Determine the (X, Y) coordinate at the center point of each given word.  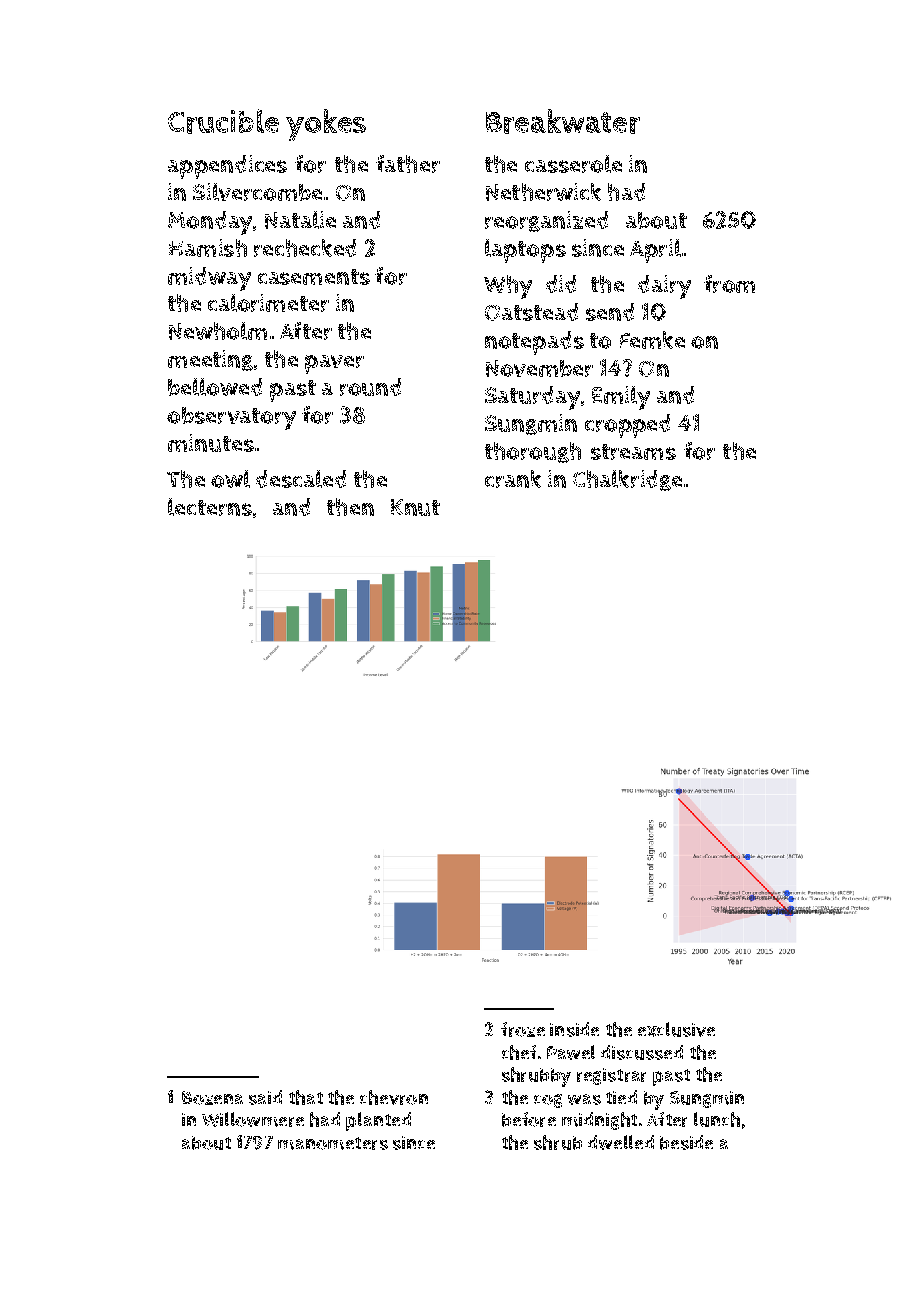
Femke (652, 340)
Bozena (212, 1098)
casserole (573, 164)
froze (523, 1029)
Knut (415, 507)
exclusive (676, 1029)
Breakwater (563, 121)
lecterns (210, 507)
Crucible (223, 121)
